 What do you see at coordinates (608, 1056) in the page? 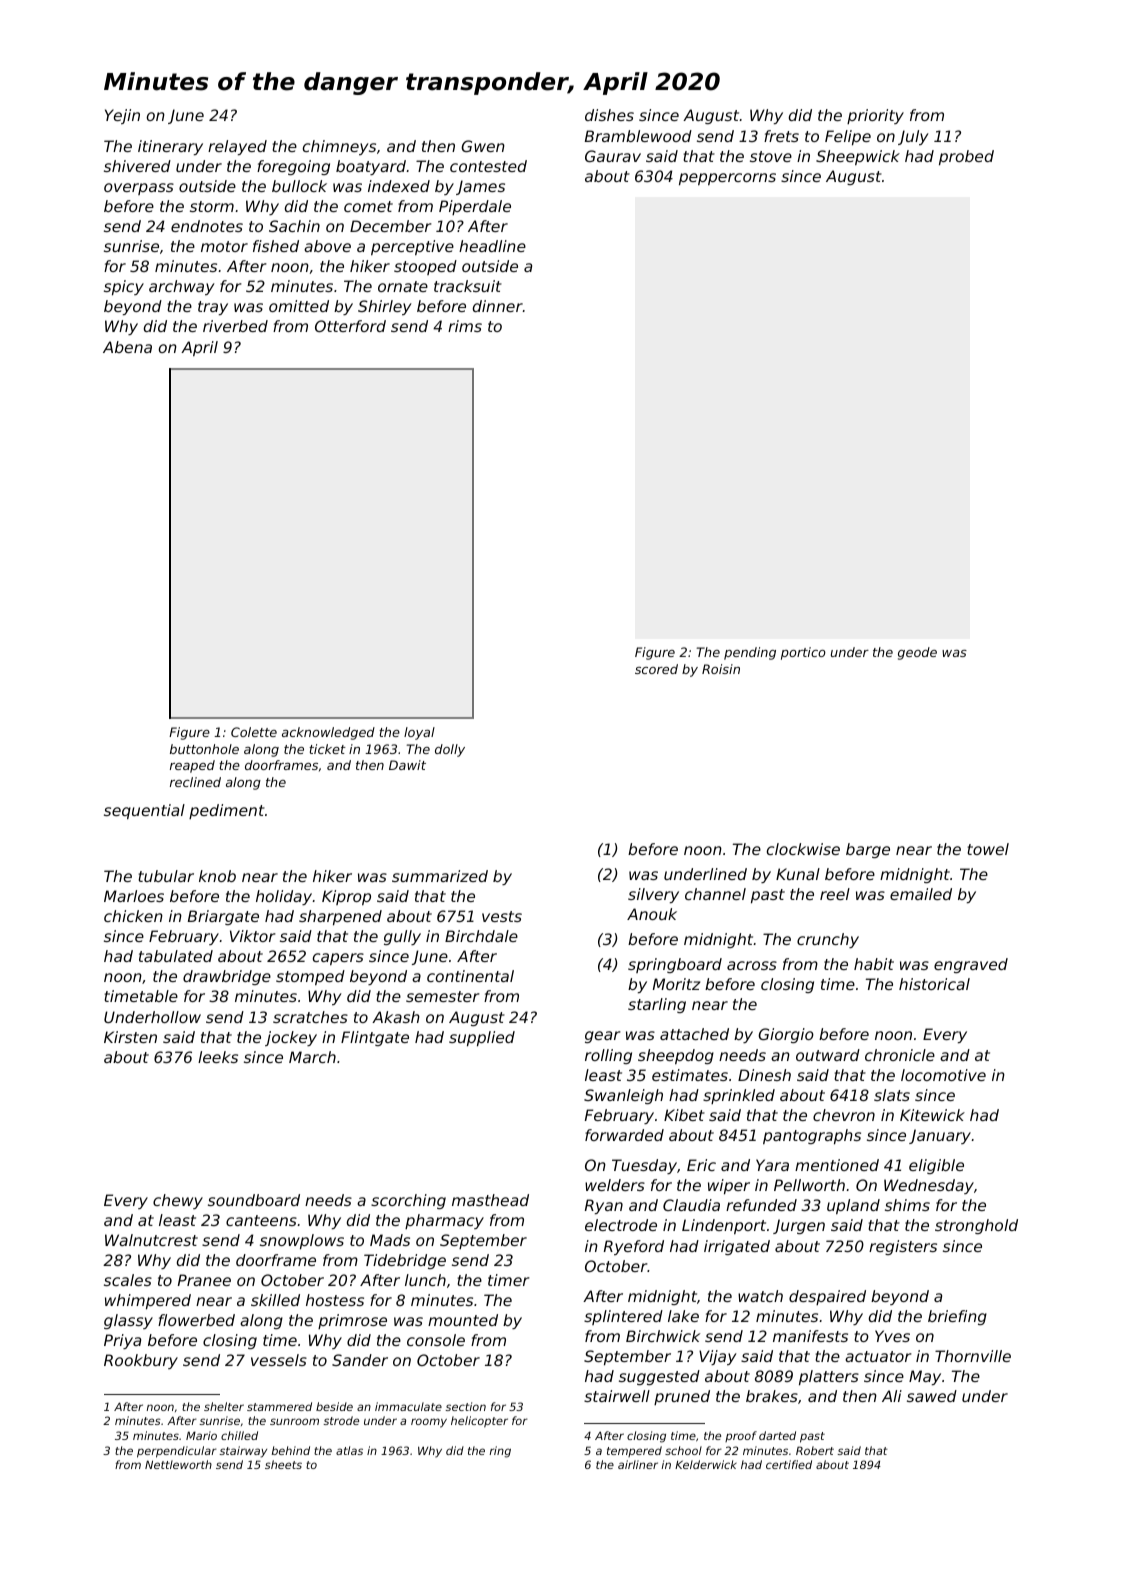
I see `rolling` at bounding box center [608, 1056].
